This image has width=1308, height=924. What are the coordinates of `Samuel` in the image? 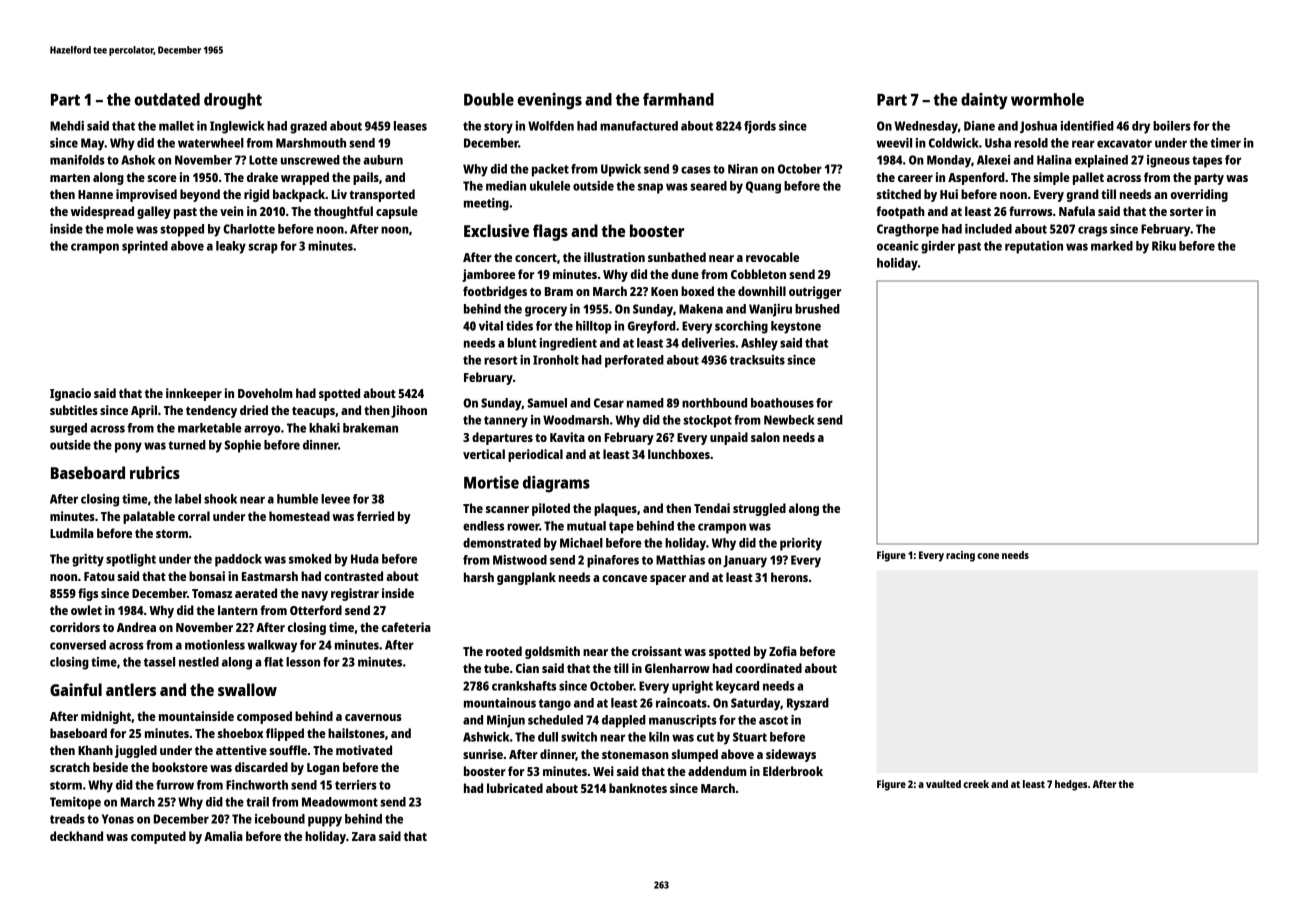 It's located at (547, 403).
